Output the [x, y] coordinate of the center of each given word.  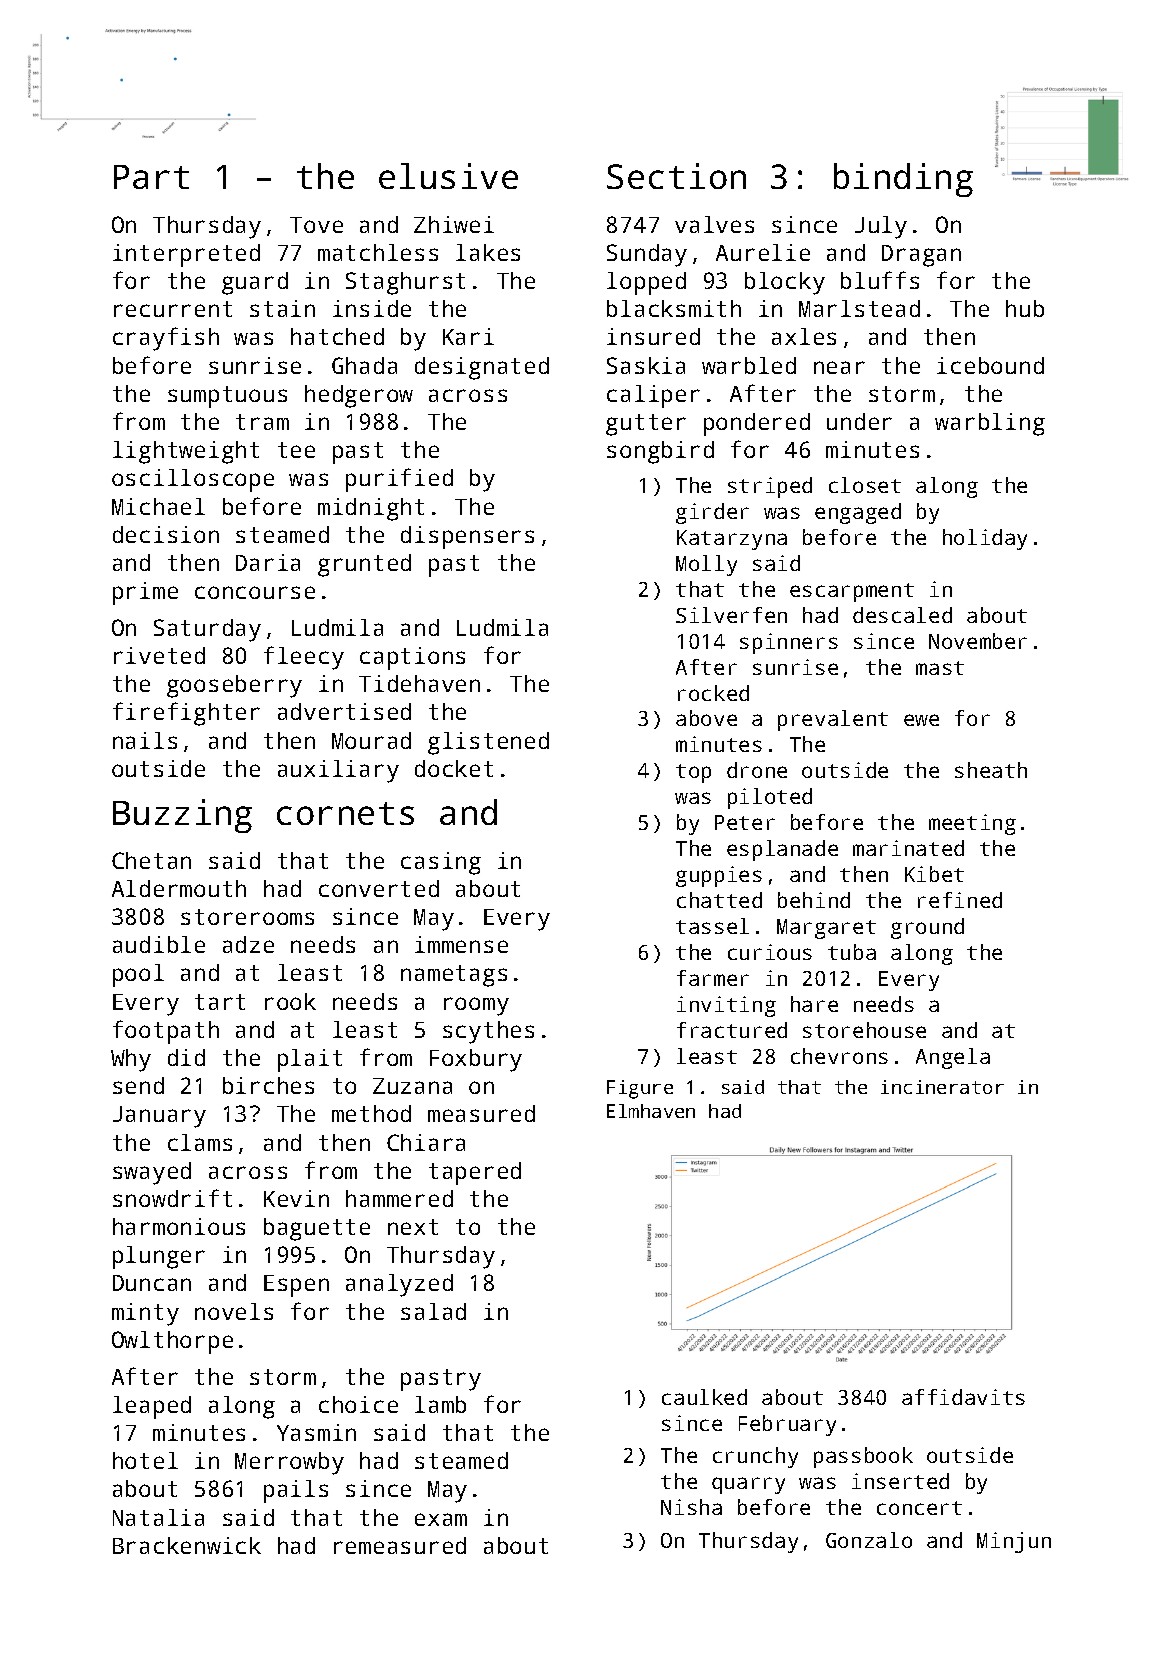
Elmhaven [651, 1111]
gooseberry [234, 686]
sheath [991, 770]
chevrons [839, 1056]
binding [903, 180]
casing [441, 863]
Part [151, 177]
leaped [152, 1407]
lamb [440, 1404]
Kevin [296, 1198]
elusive [448, 176]
